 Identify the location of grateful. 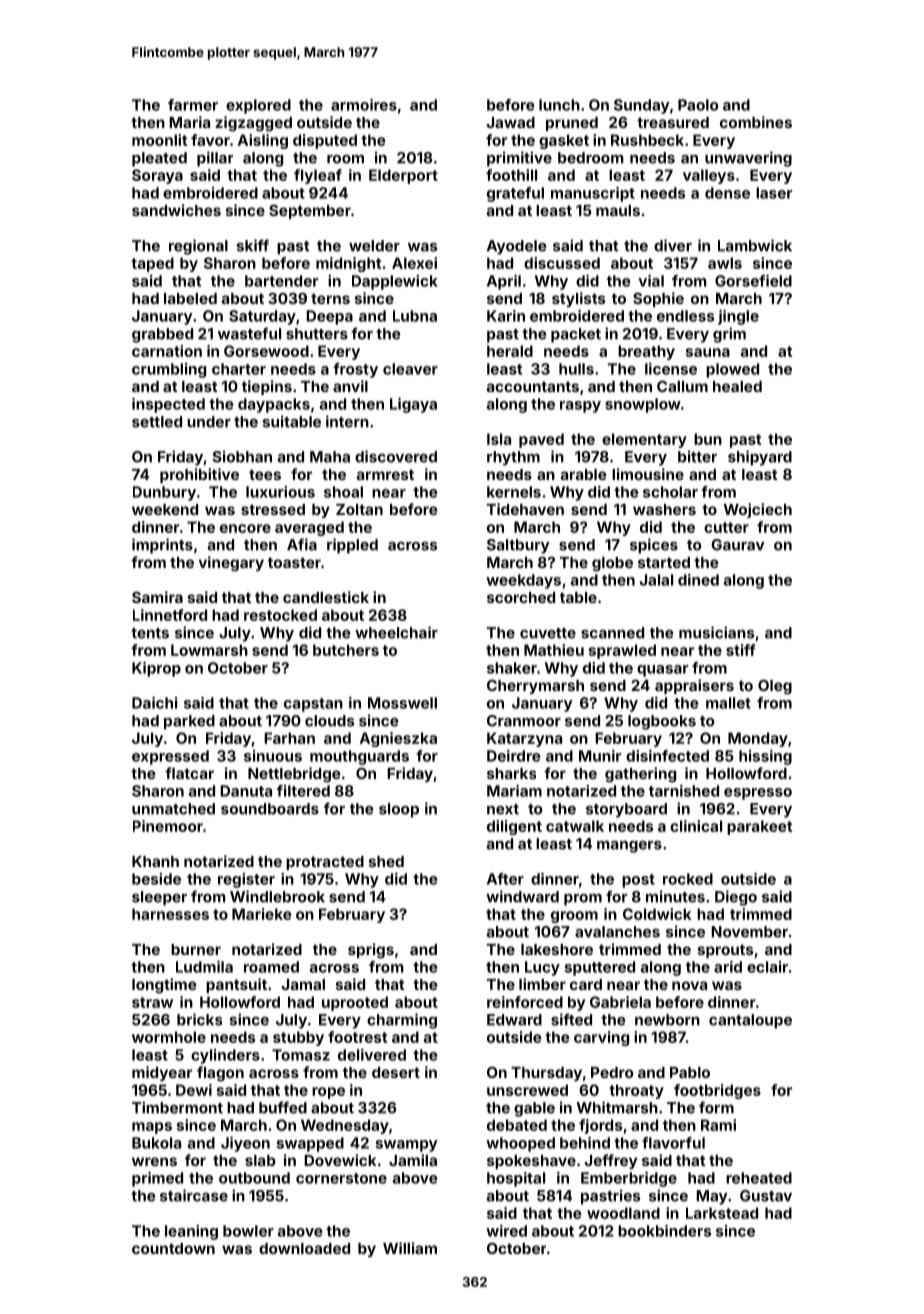
(515, 194).
